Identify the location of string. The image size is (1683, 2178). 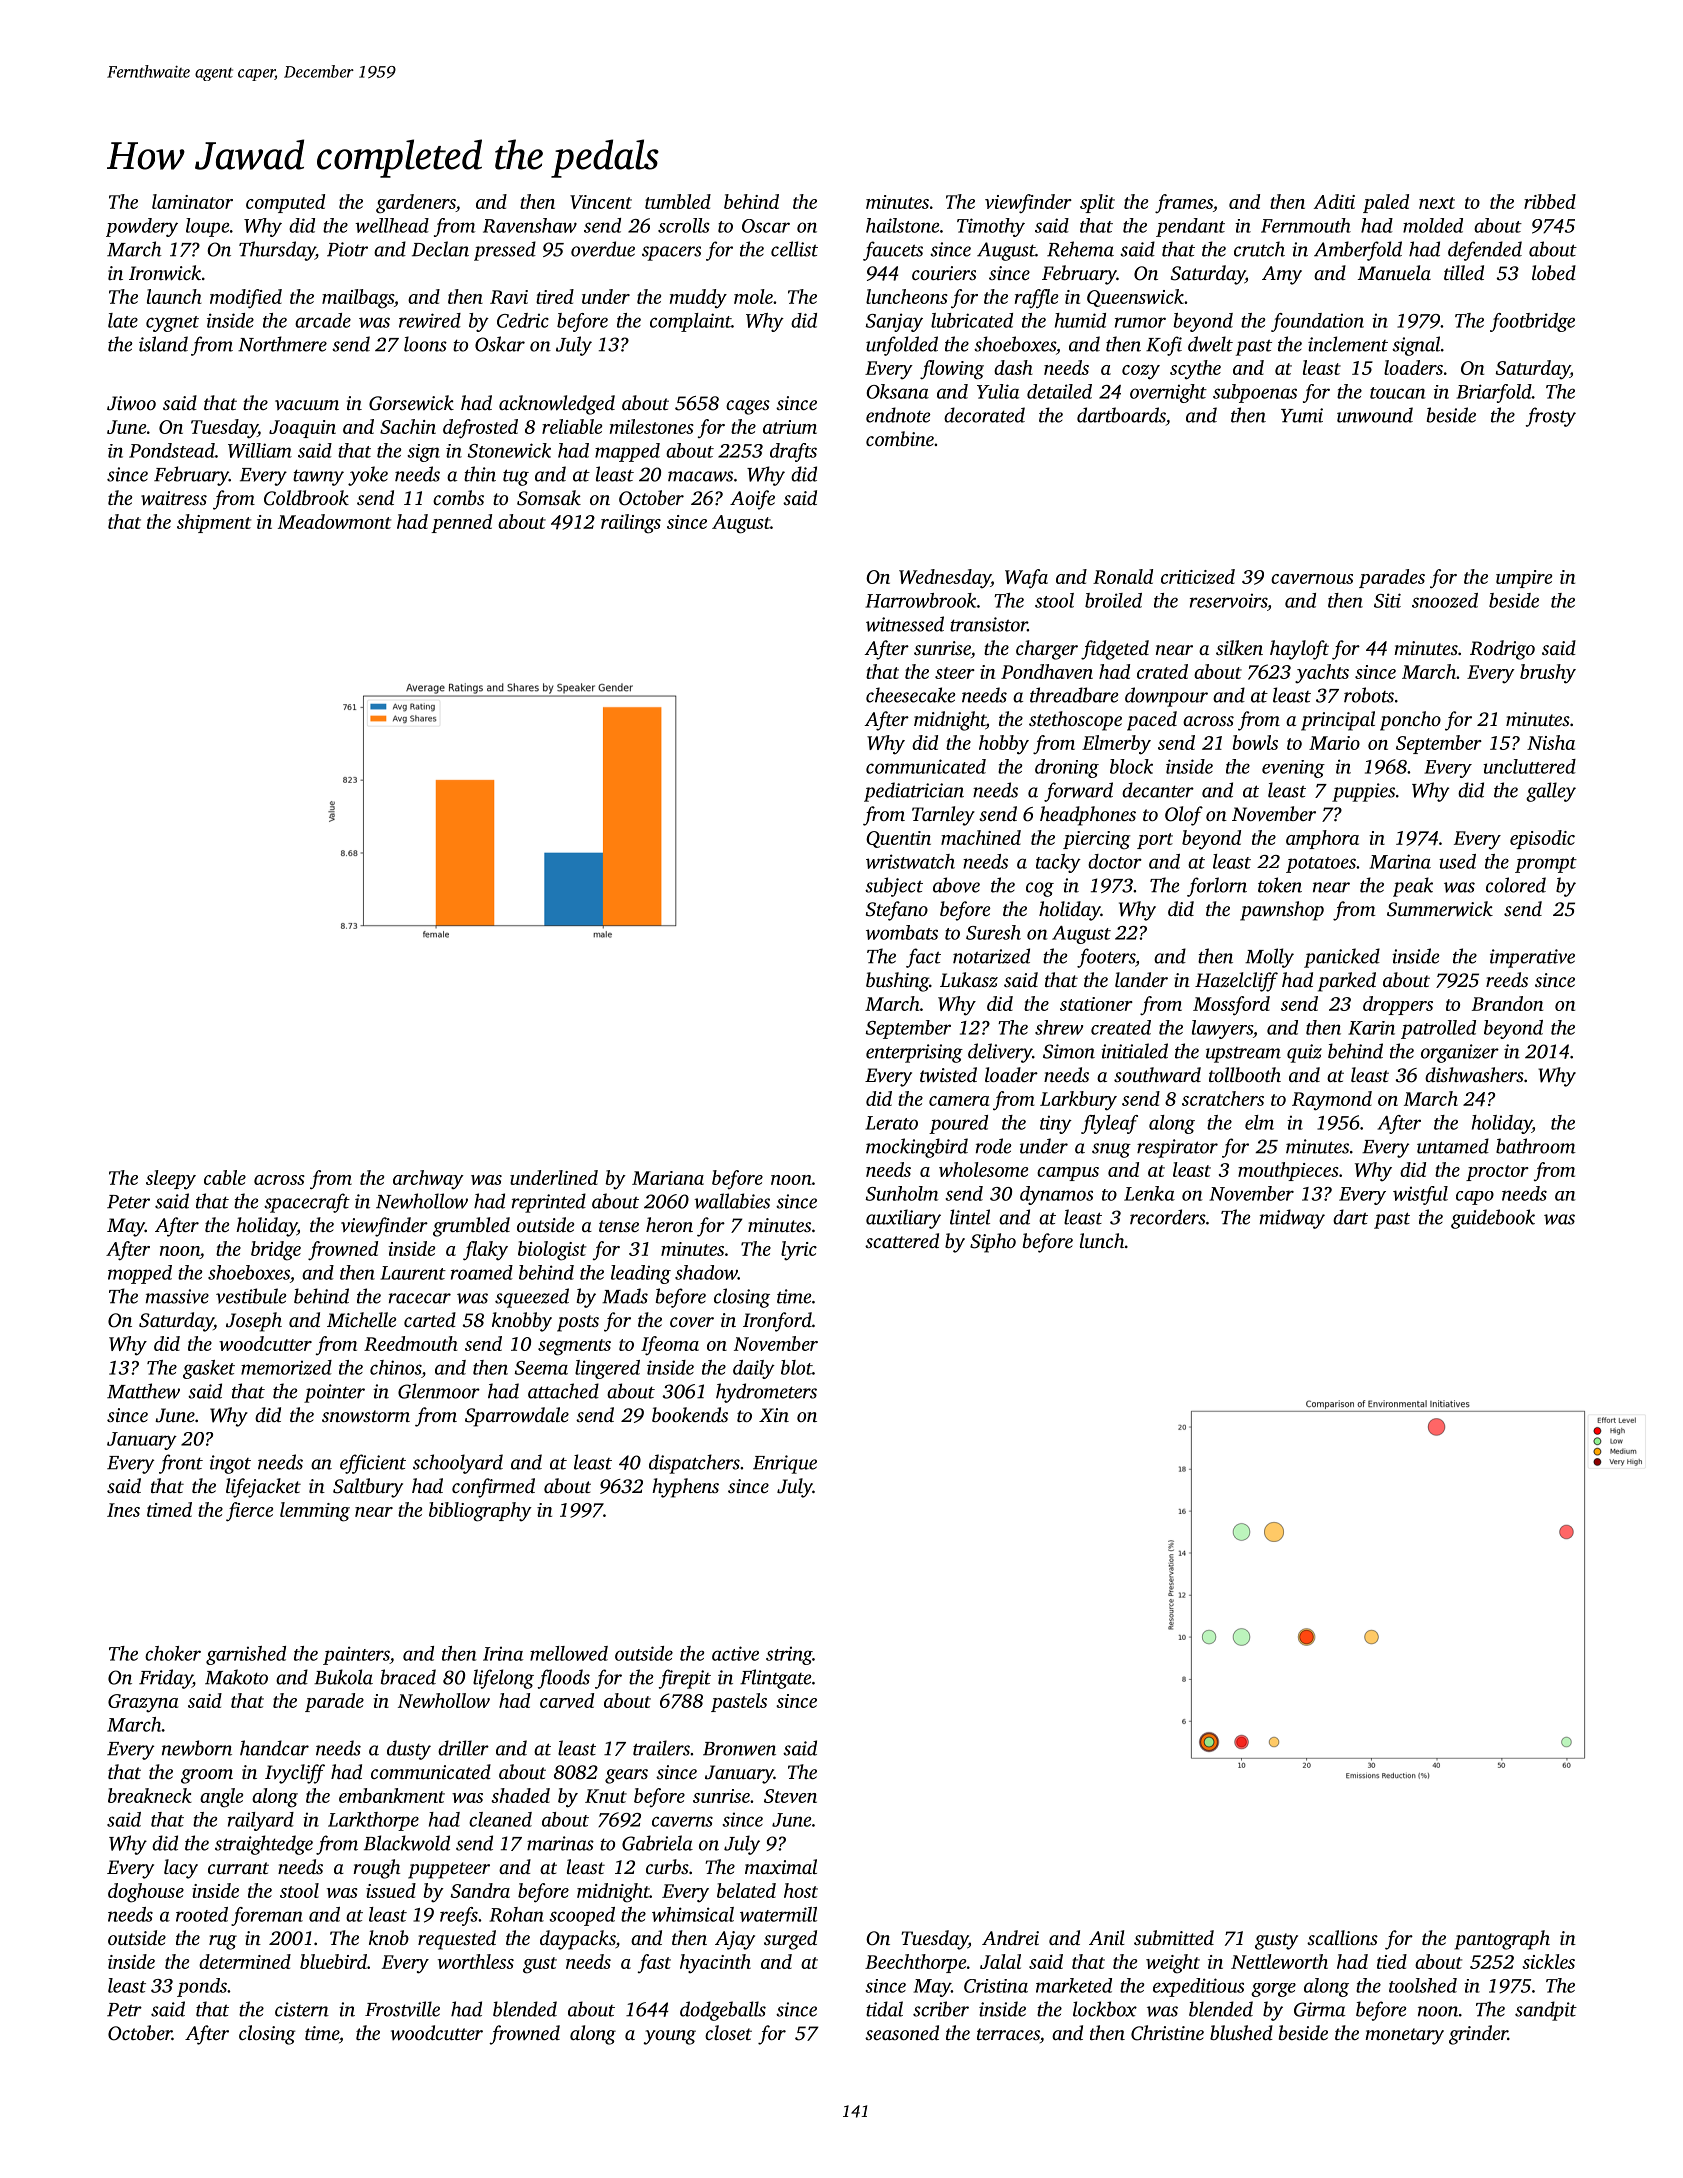
(789, 1655).
